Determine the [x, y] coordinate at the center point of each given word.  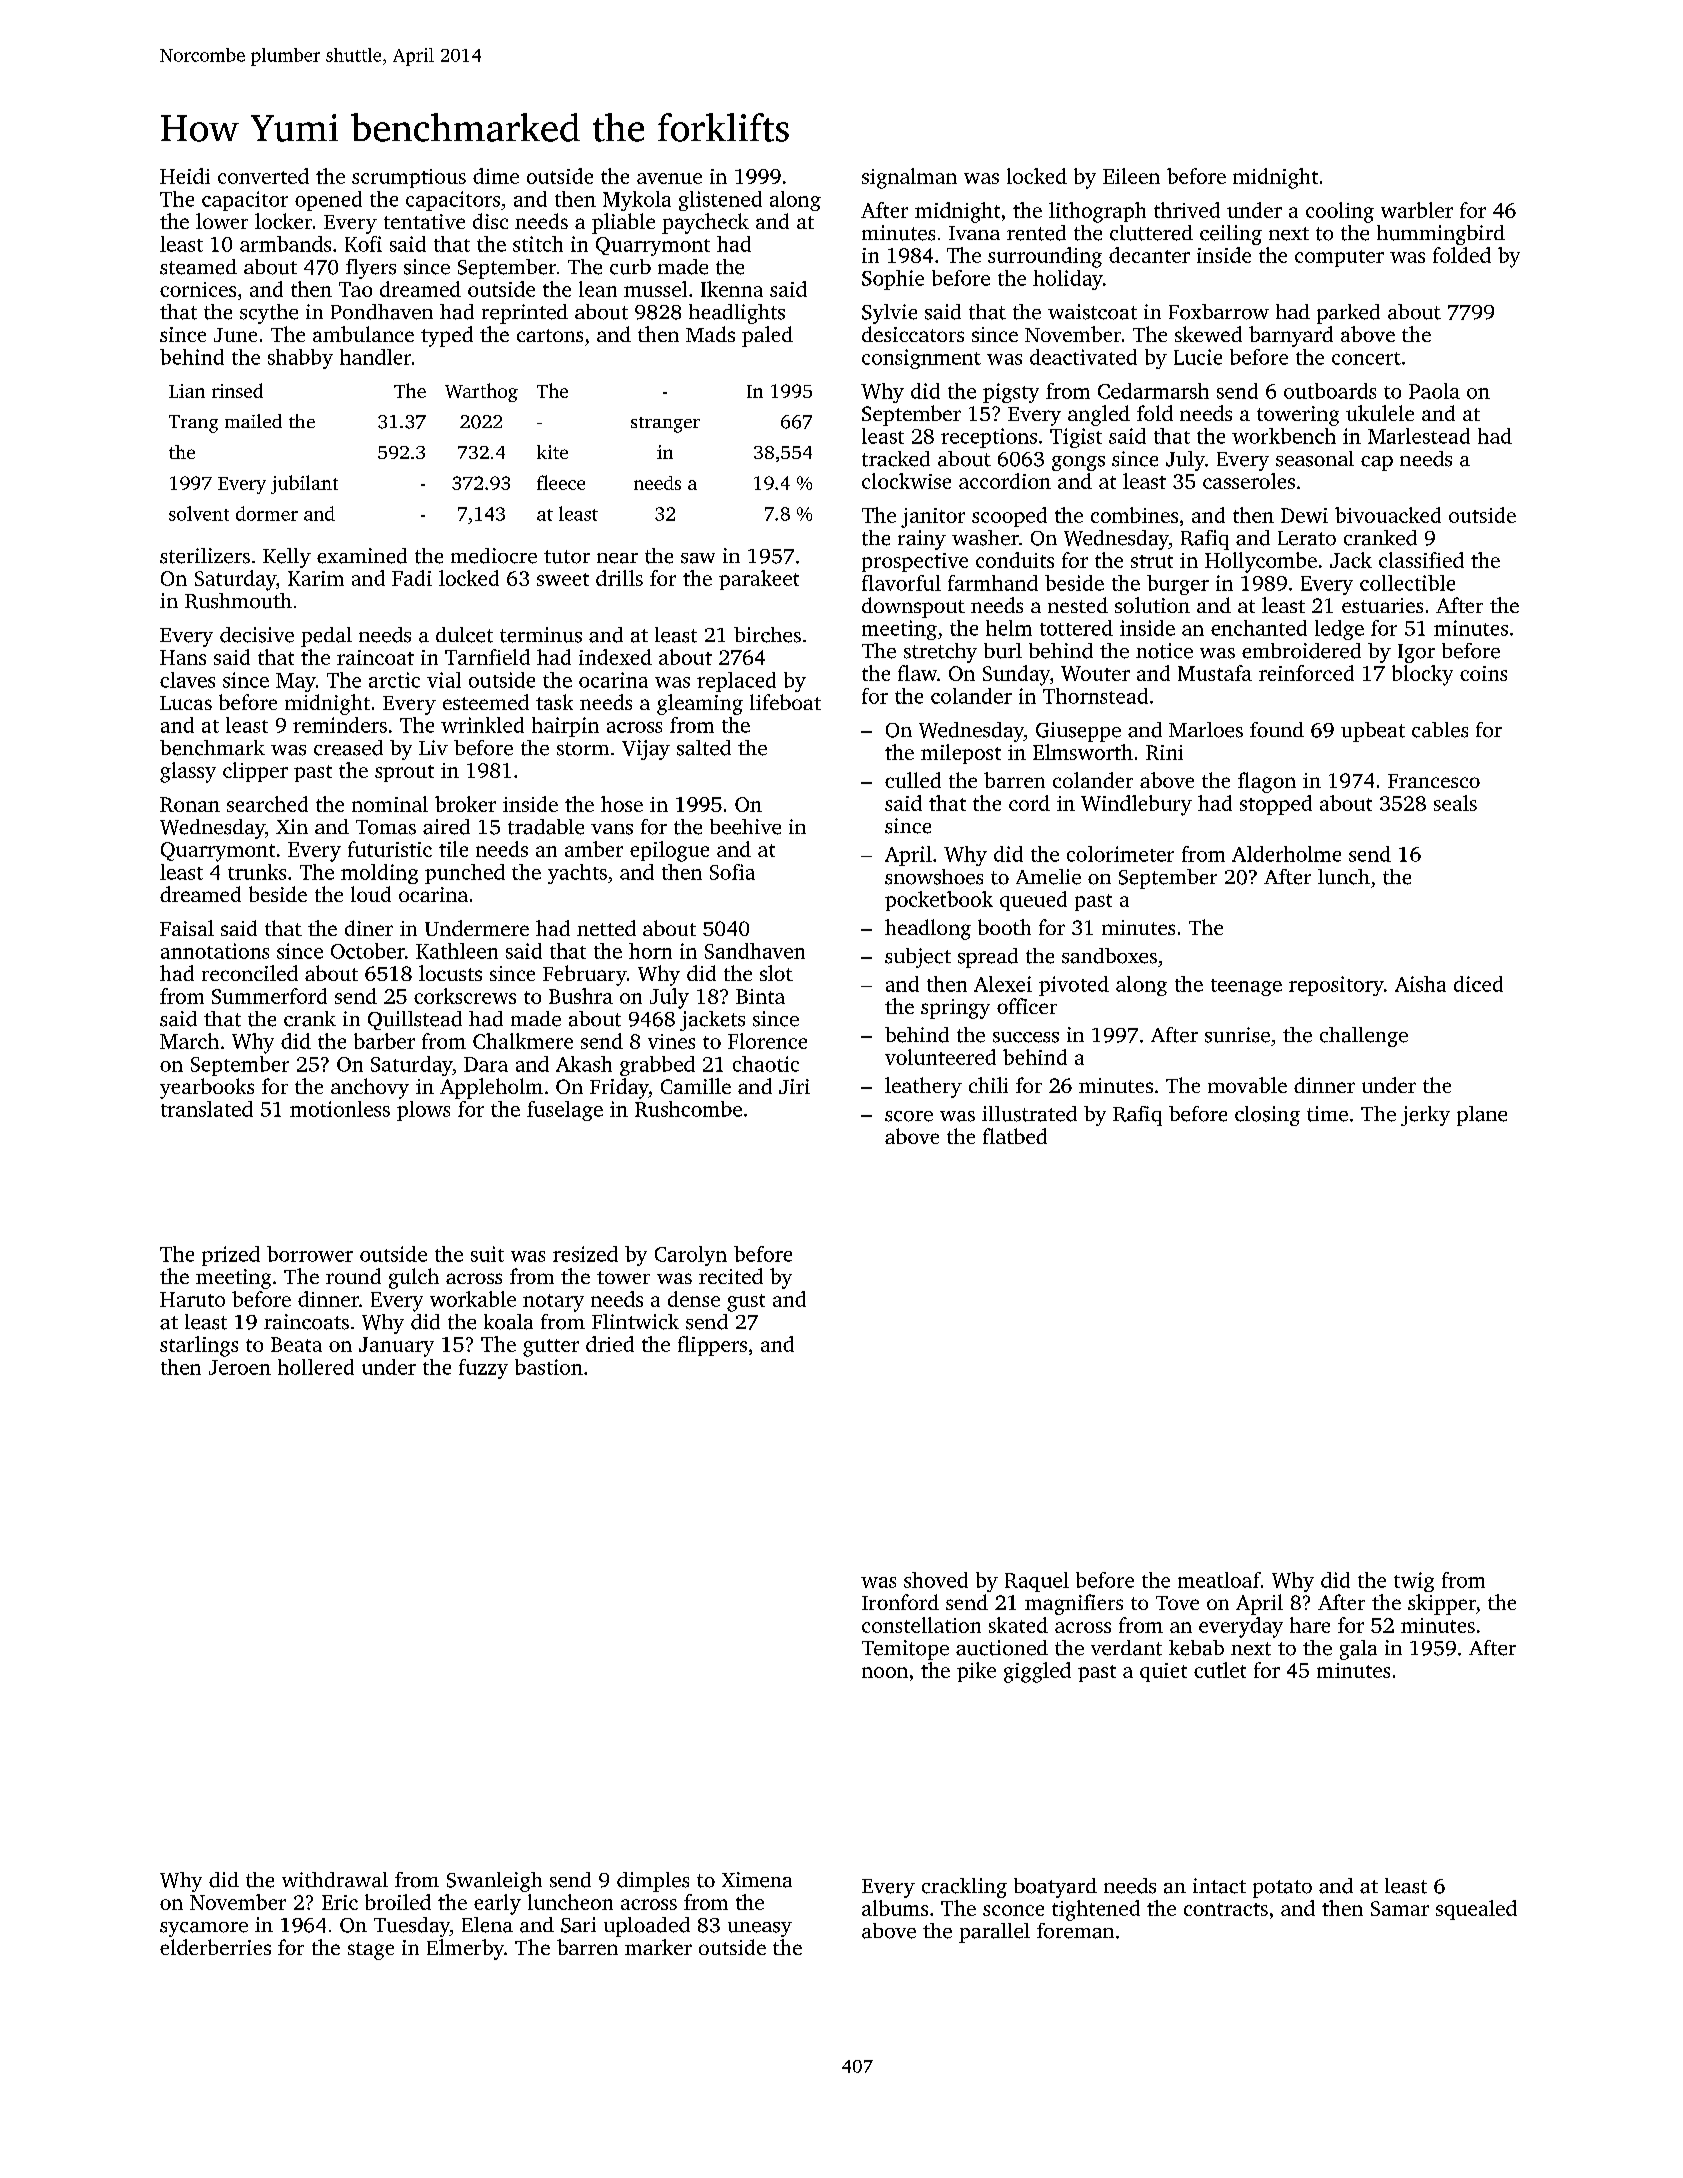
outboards [1330, 391]
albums [895, 1908]
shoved [936, 1580]
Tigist [1076, 438]
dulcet [464, 635]
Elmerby [465, 1949]
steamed [198, 267]
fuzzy [483, 1369]
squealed [1476, 1910]
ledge [1339, 630]
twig [1414, 1582]
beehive [745, 827]
